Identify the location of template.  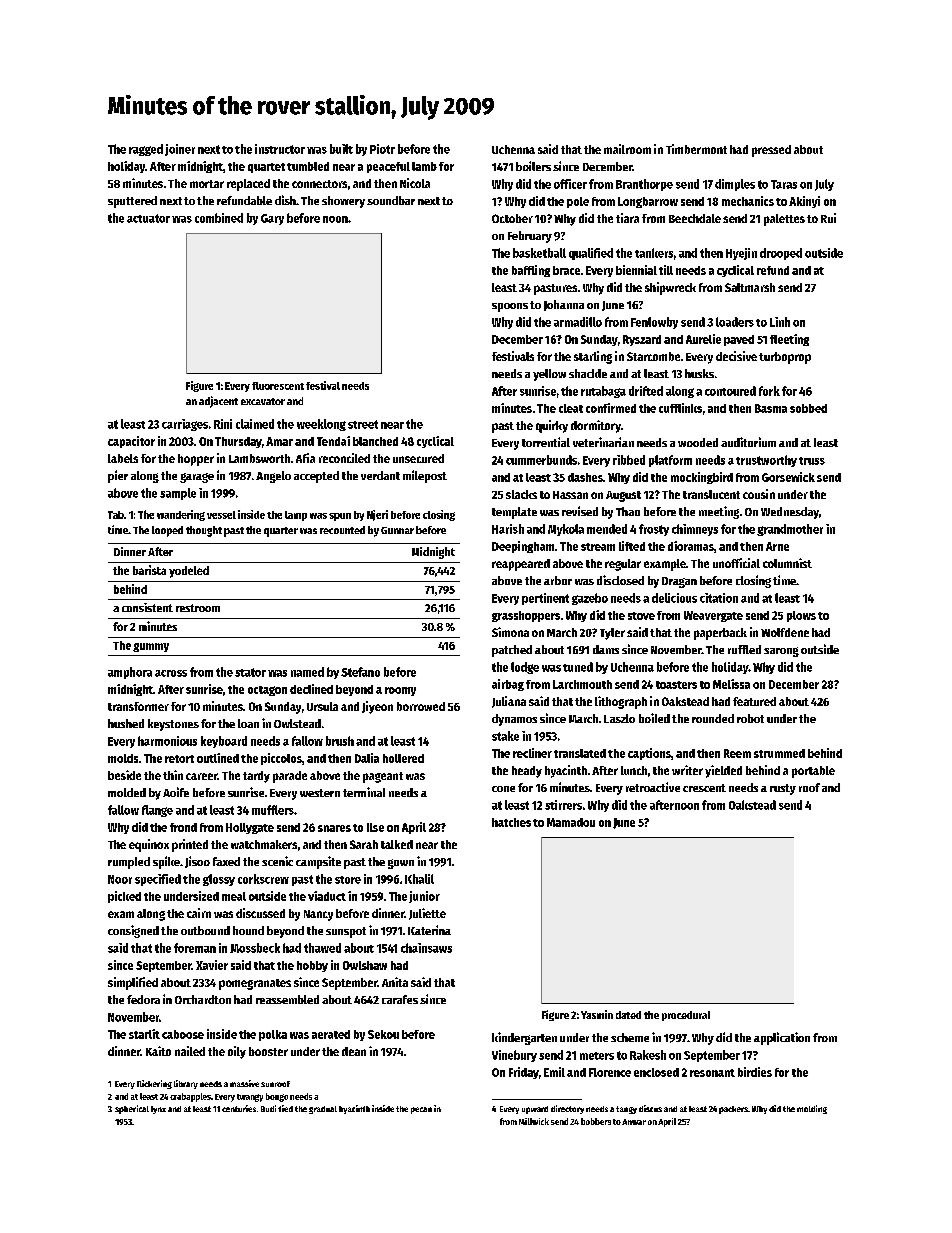
(514, 513).
